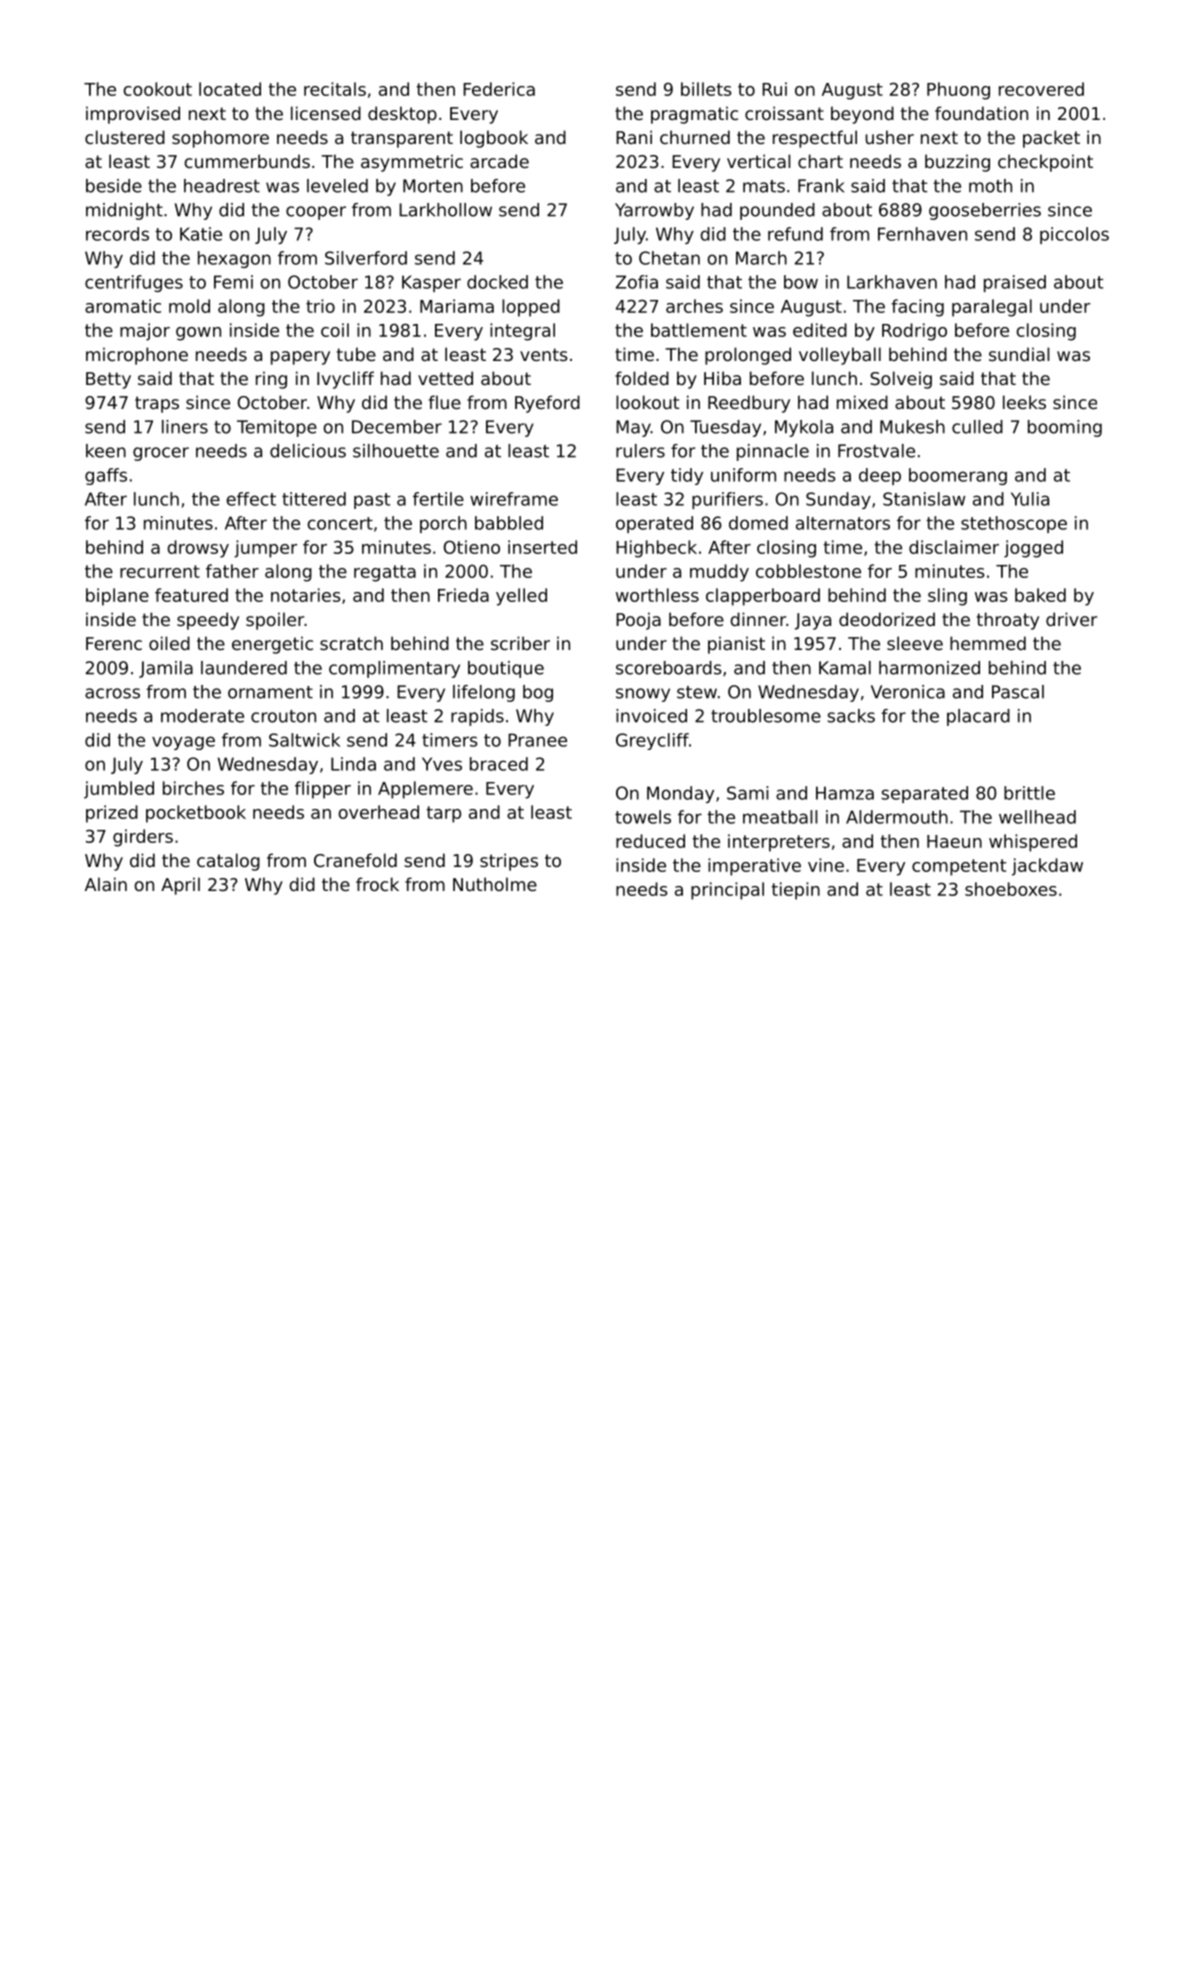  What do you see at coordinates (727, 891) in the screenshot?
I see `principal` at bounding box center [727, 891].
